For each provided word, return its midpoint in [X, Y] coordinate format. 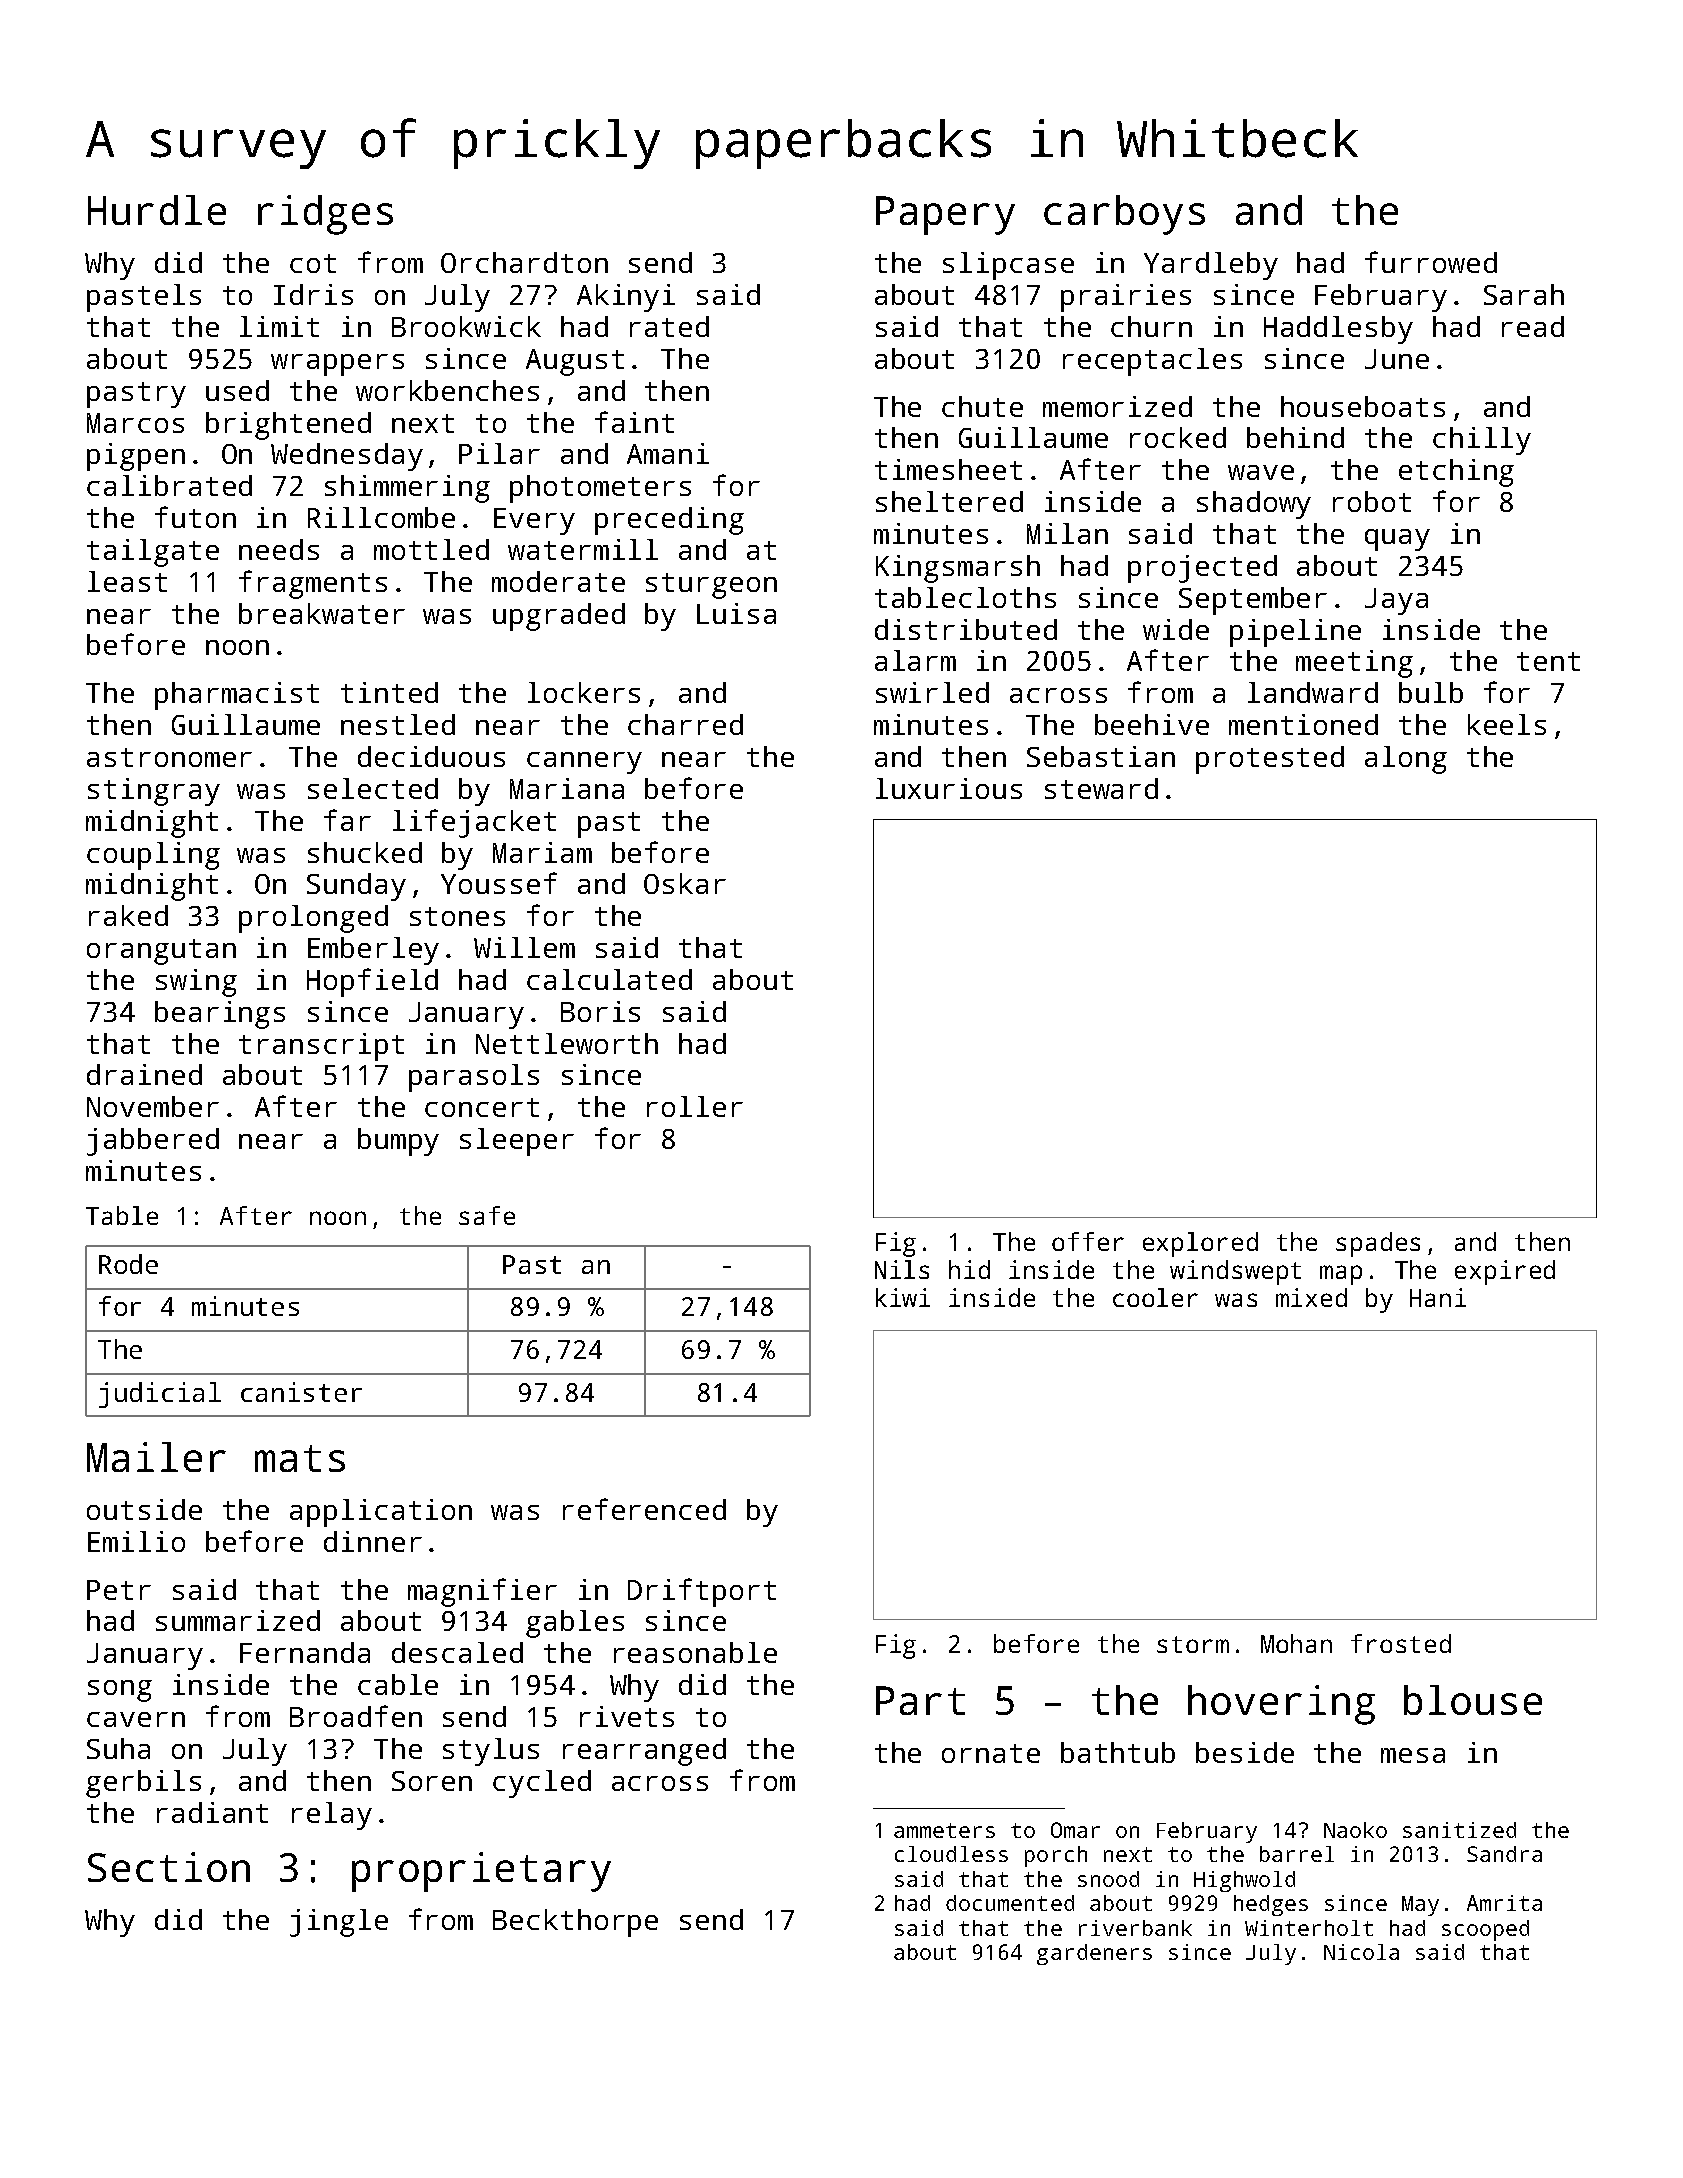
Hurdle [157, 210]
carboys [1124, 215]
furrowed [1431, 262]
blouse [1473, 1700]
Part [920, 1700]
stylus [491, 1752]
